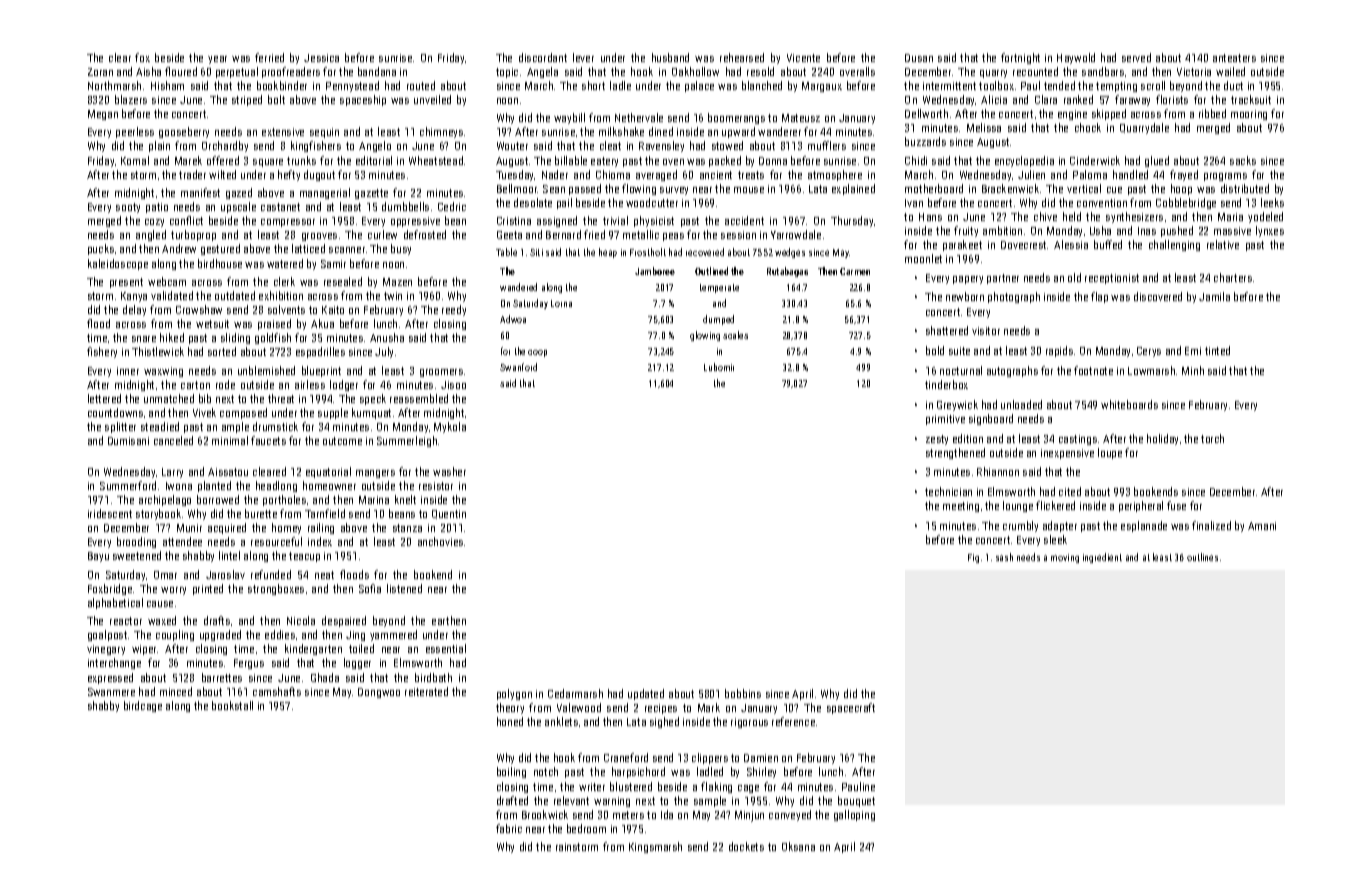 The width and height of the image is (1372, 887). I want to click on Margaux, so click(822, 87).
